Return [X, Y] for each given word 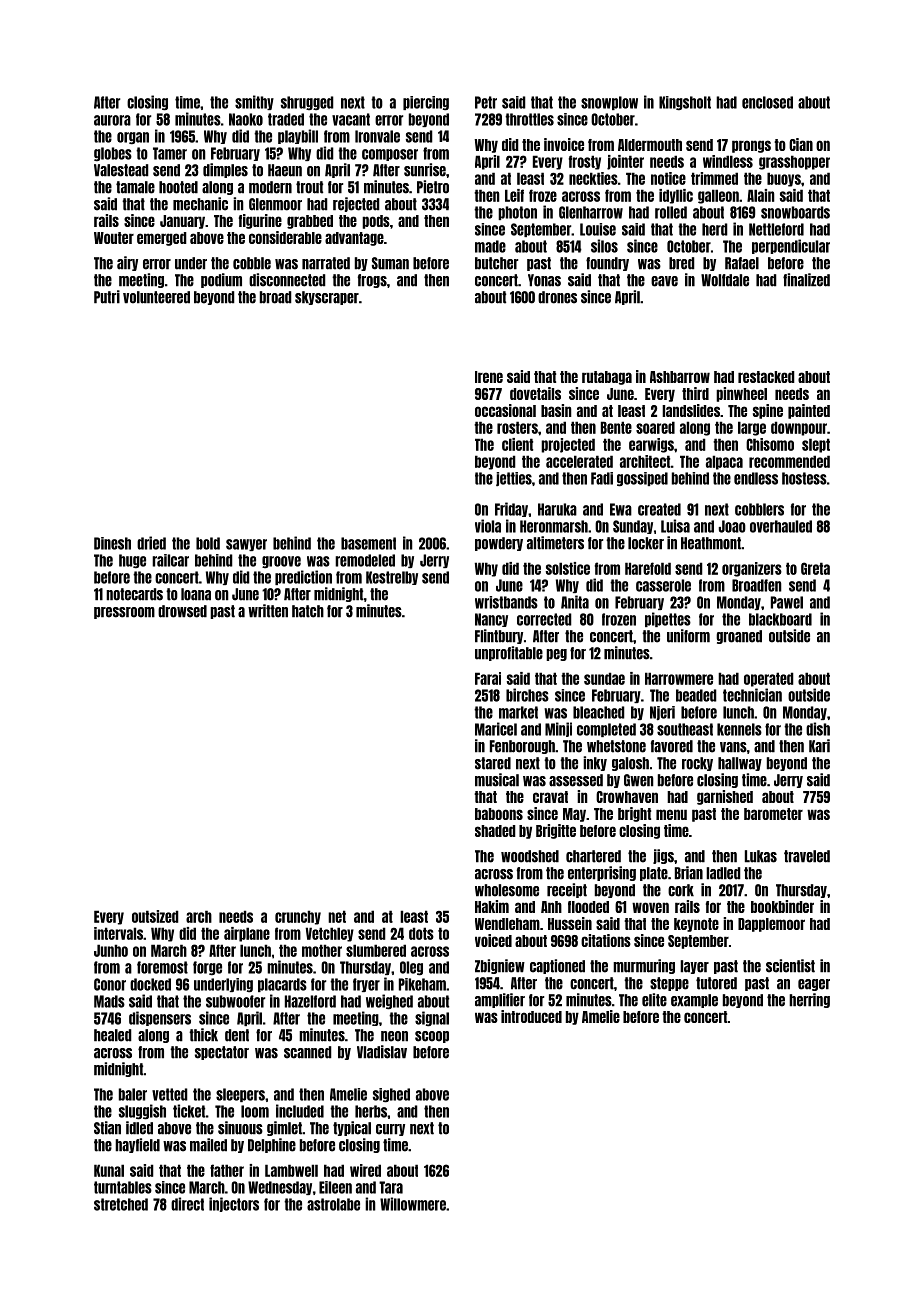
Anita [575, 602]
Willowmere [413, 1204]
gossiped [642, 479]
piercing [426, 103]
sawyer [246, 545]
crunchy [298, 917]
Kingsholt [685, 103]
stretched [121, 1204]
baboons [499, 814]
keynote [696, 925]
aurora [112, 120]
